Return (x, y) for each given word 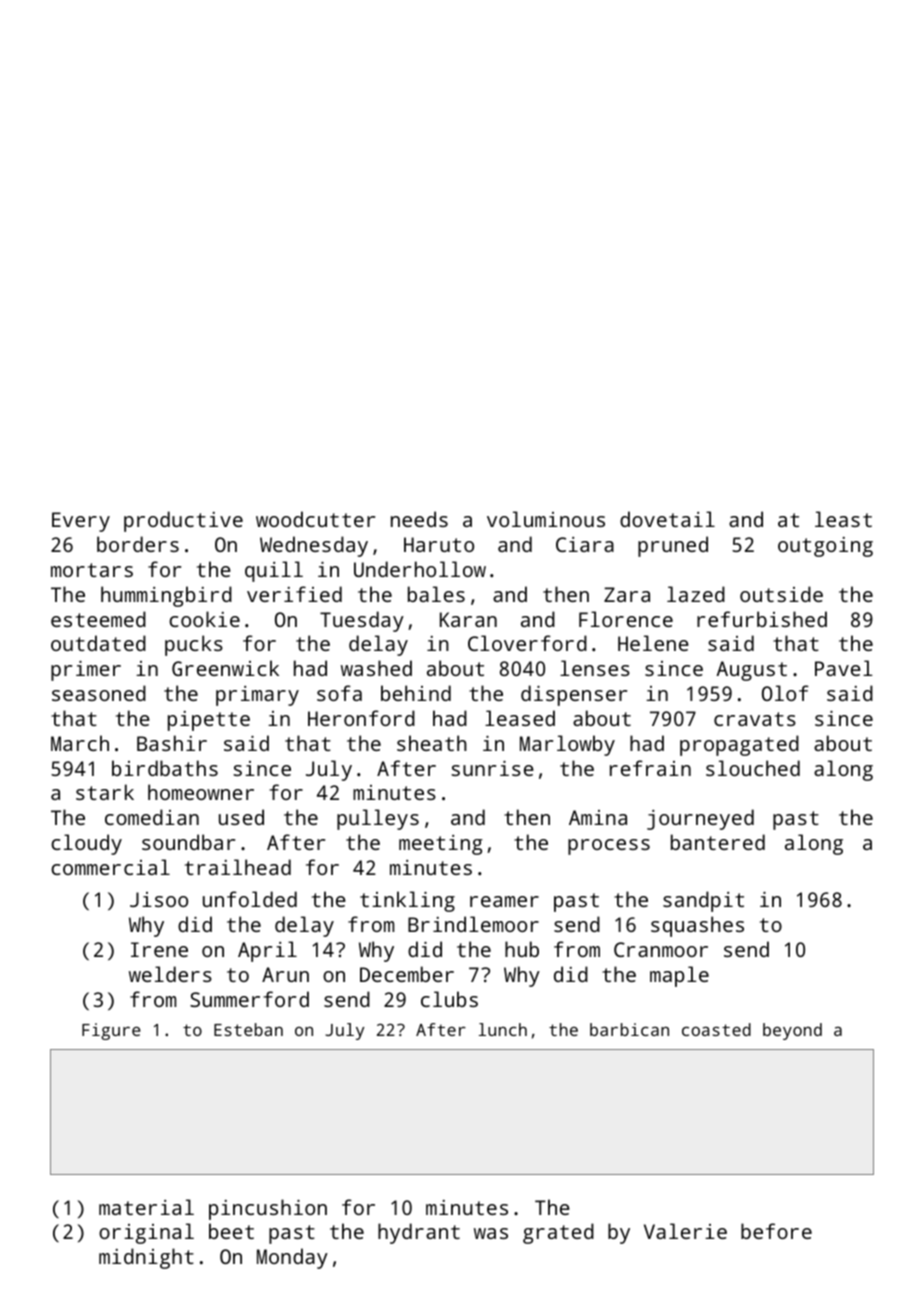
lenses (595, 668)
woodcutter (315, 519)
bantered (718, 842)
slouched (753, 768)
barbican (629, 1029)
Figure (111, 1031)
